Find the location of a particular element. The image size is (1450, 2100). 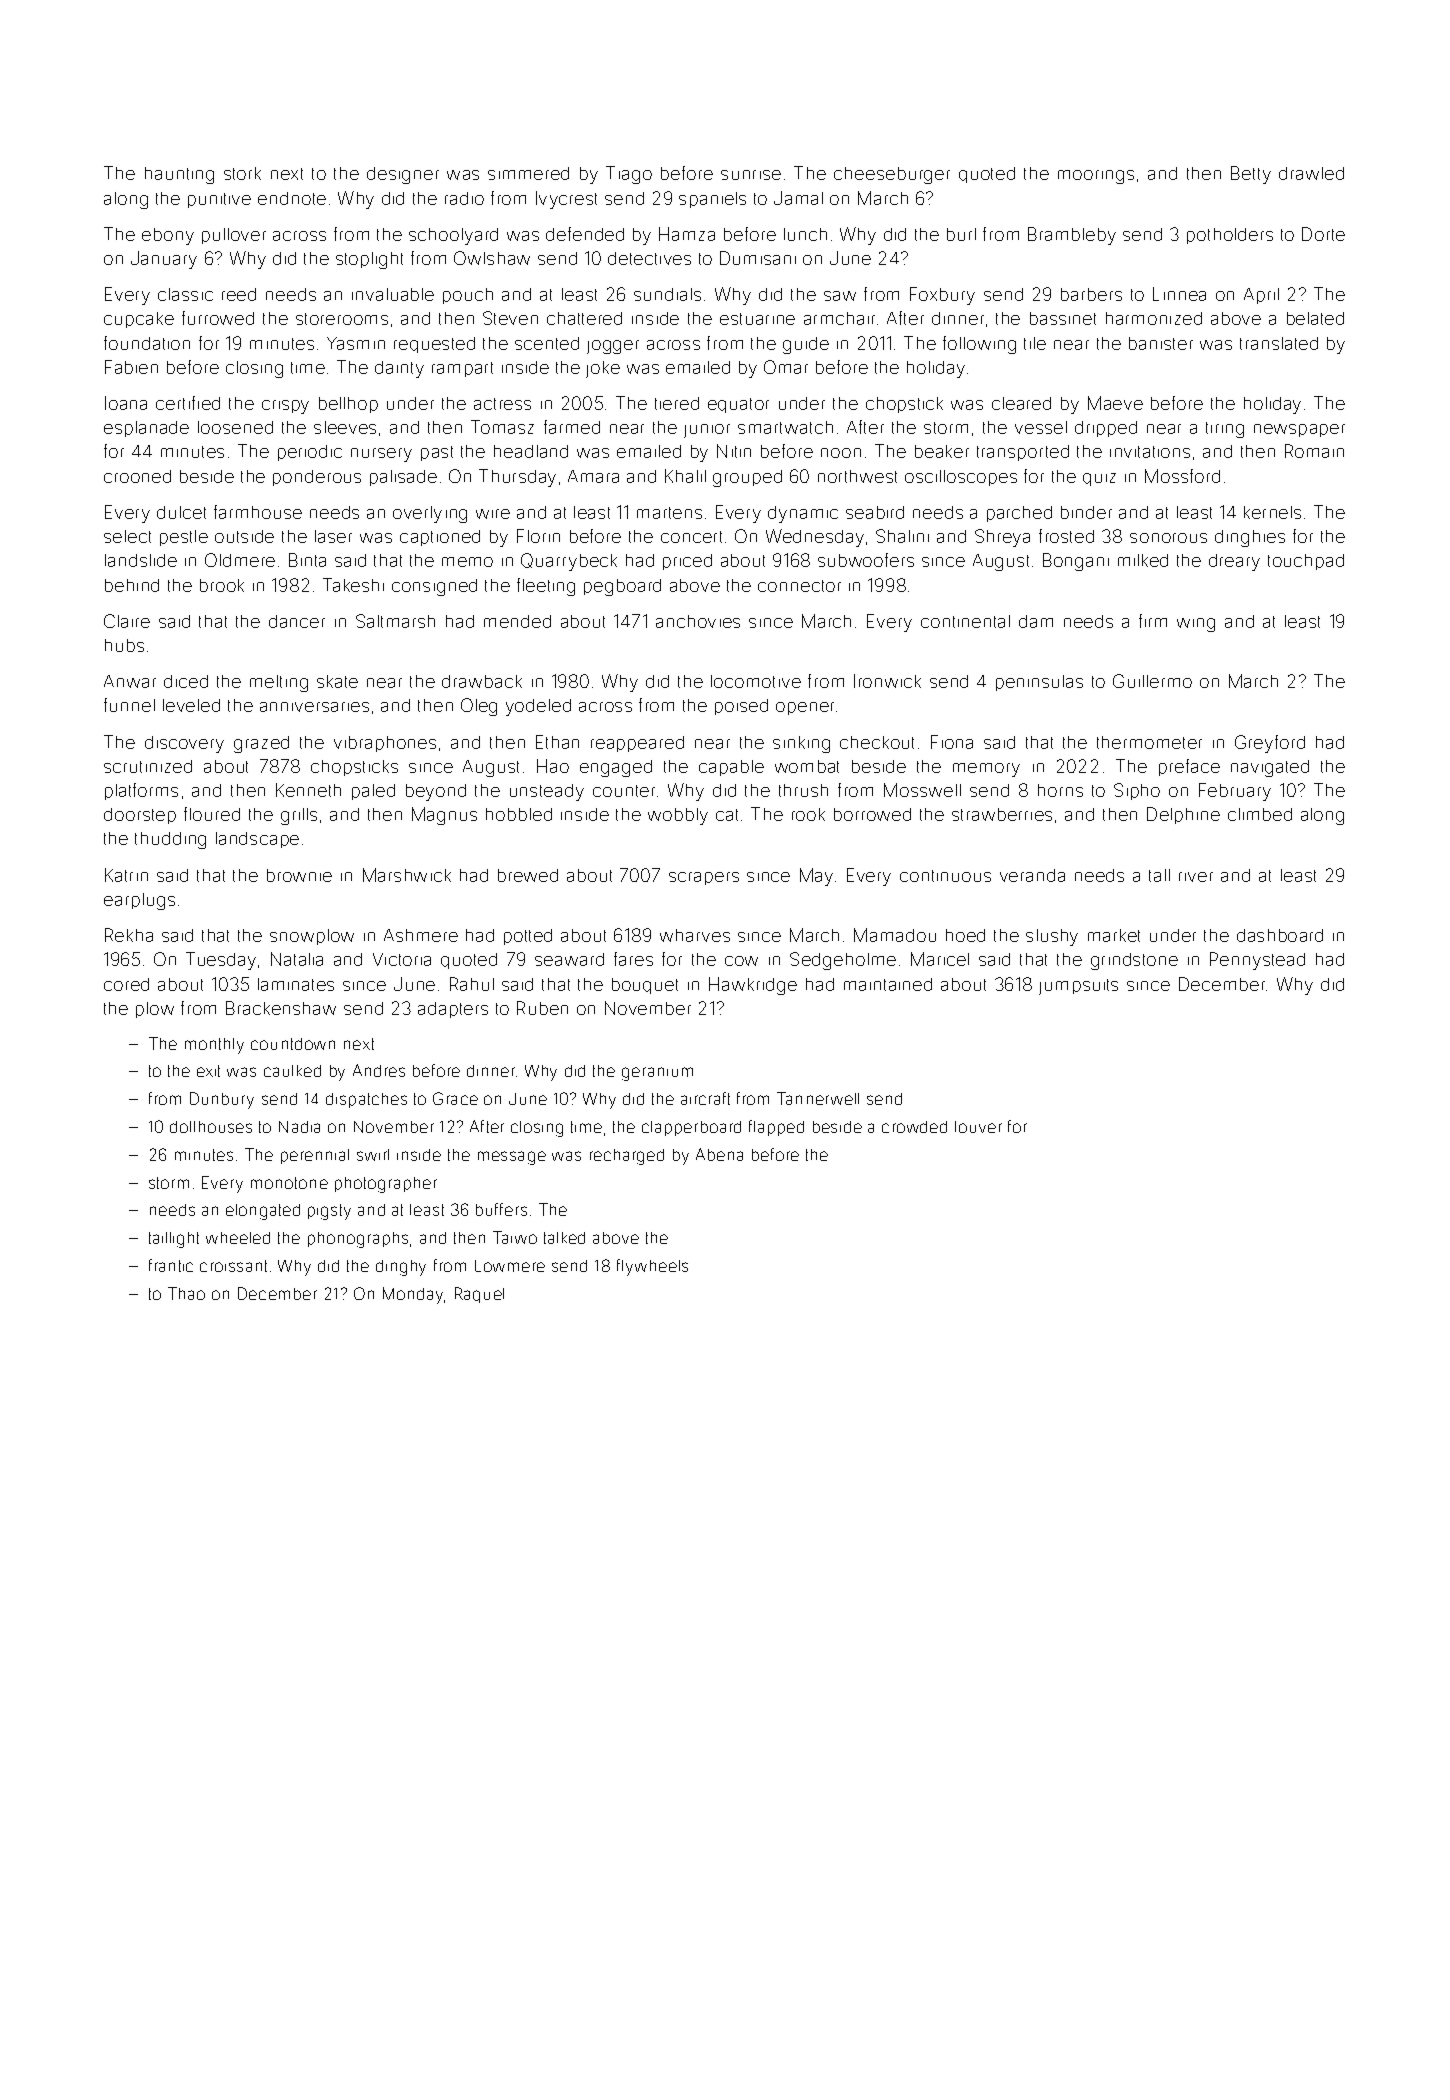

Betty is located at coordinates (1251, 175).
